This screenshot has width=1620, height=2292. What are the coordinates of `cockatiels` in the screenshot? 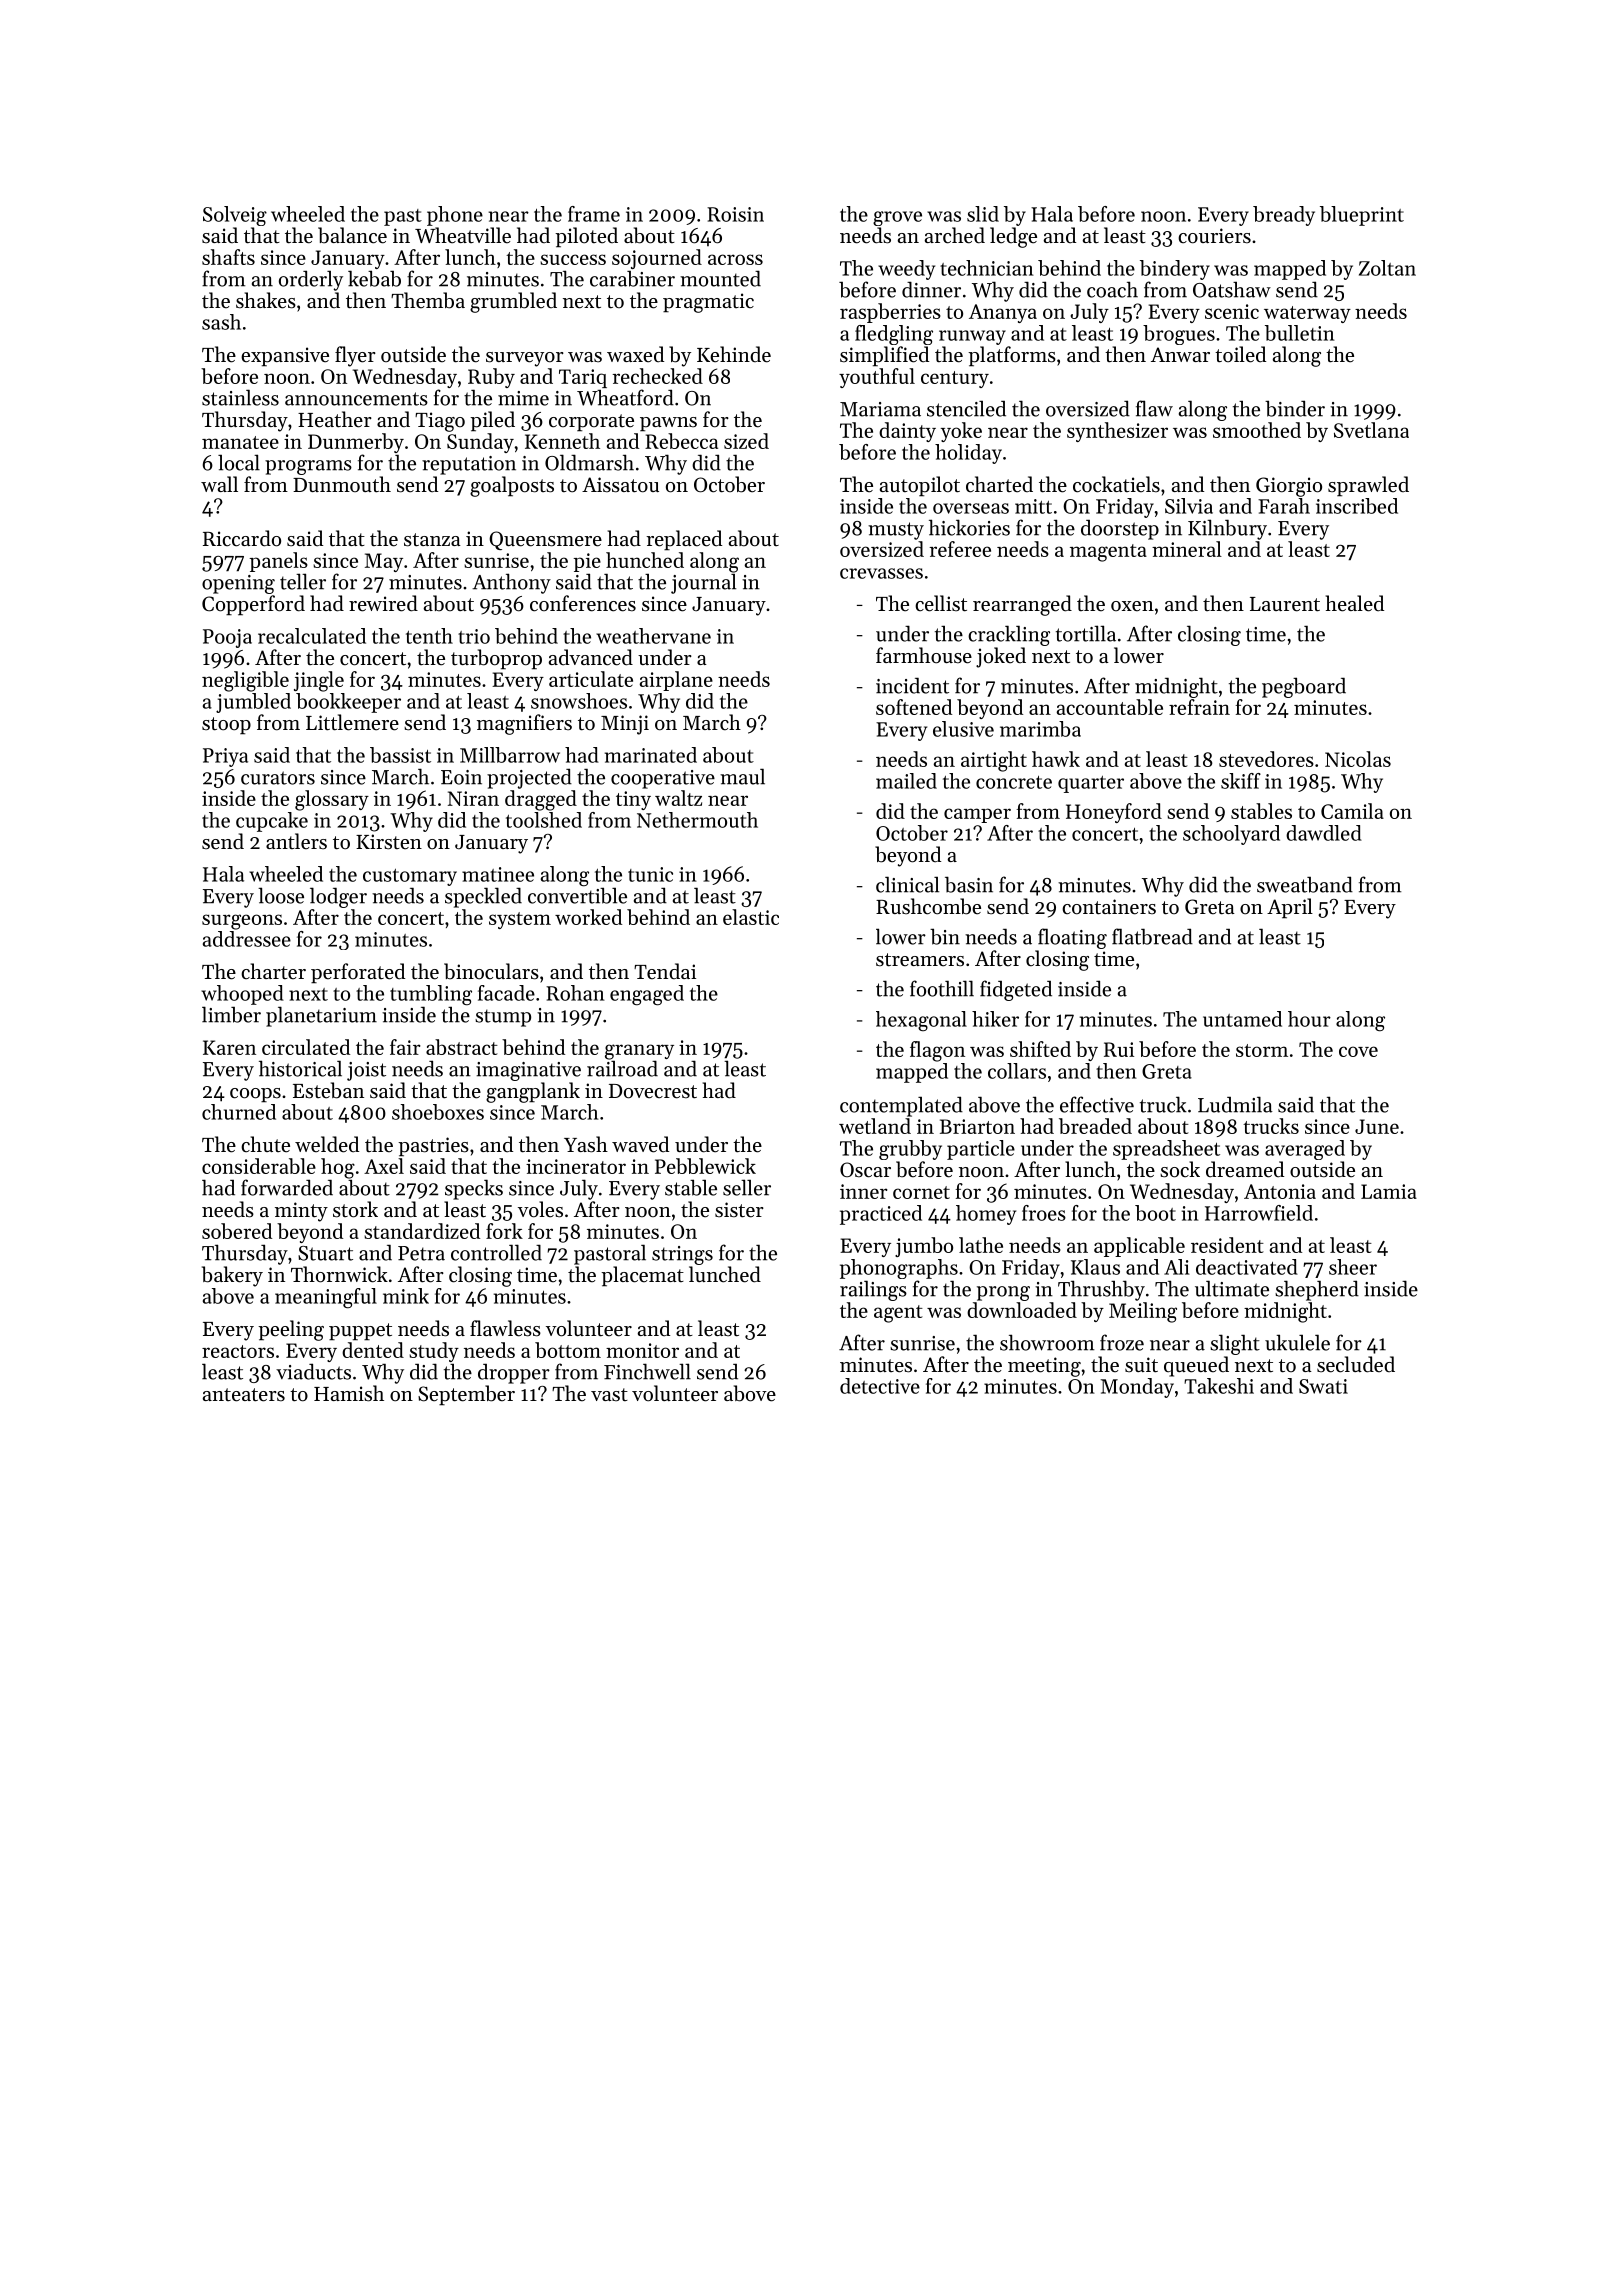 It's located at (1116, 484).
